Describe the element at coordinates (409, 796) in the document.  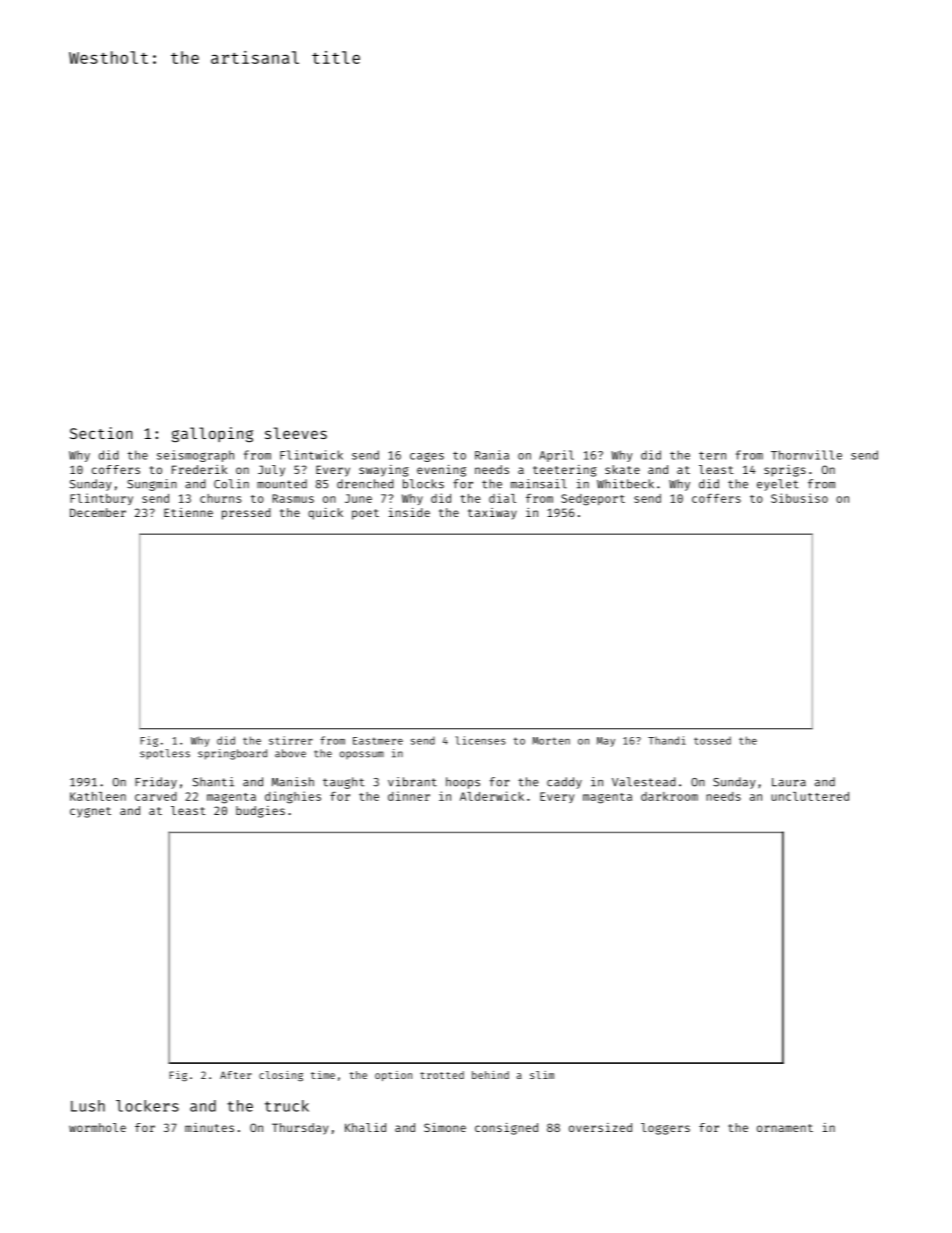
I see `dinner` at that location.
